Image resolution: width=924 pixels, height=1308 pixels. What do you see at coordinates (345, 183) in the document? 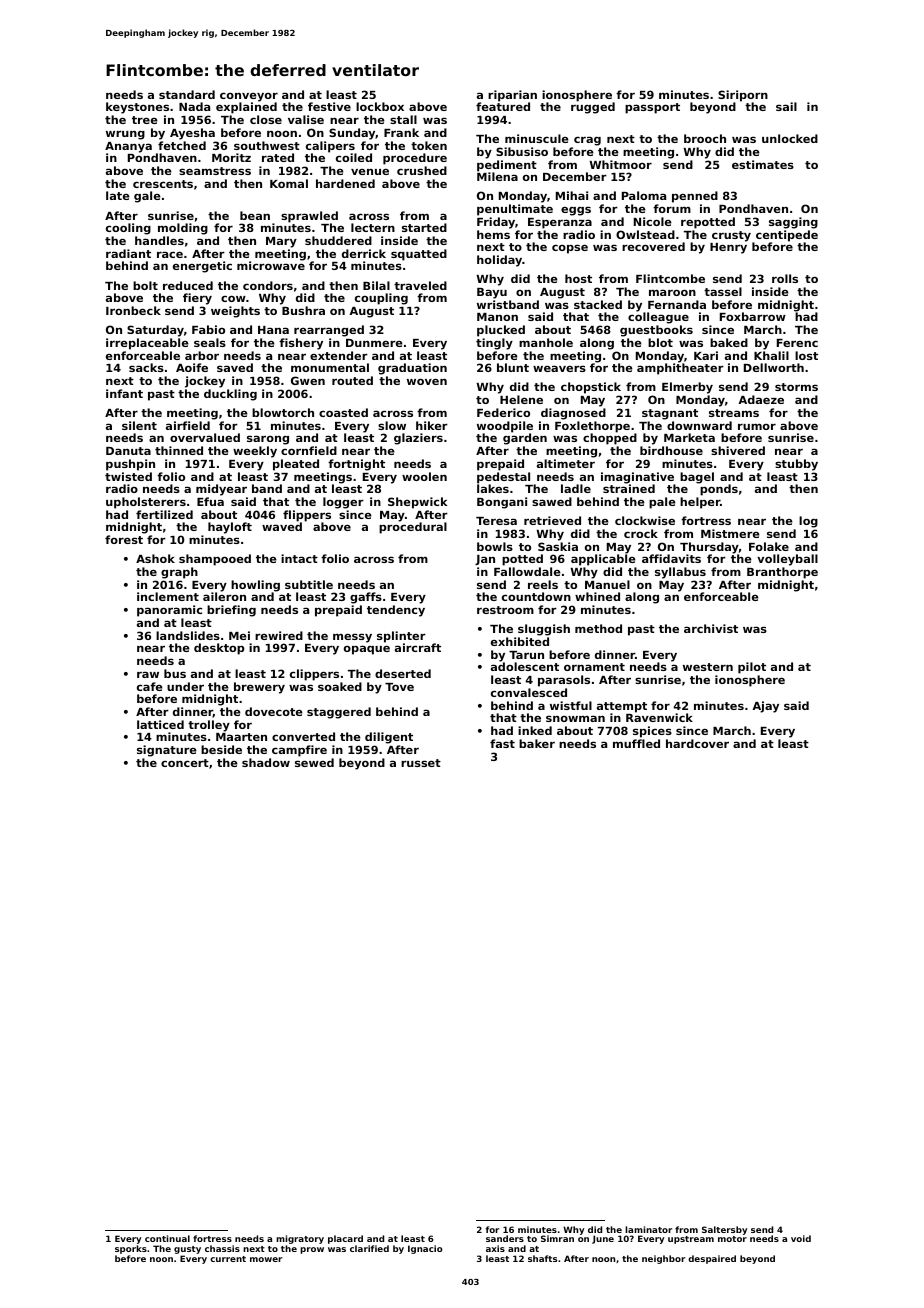
I see `hardened` at bounding box center [345, 183].
